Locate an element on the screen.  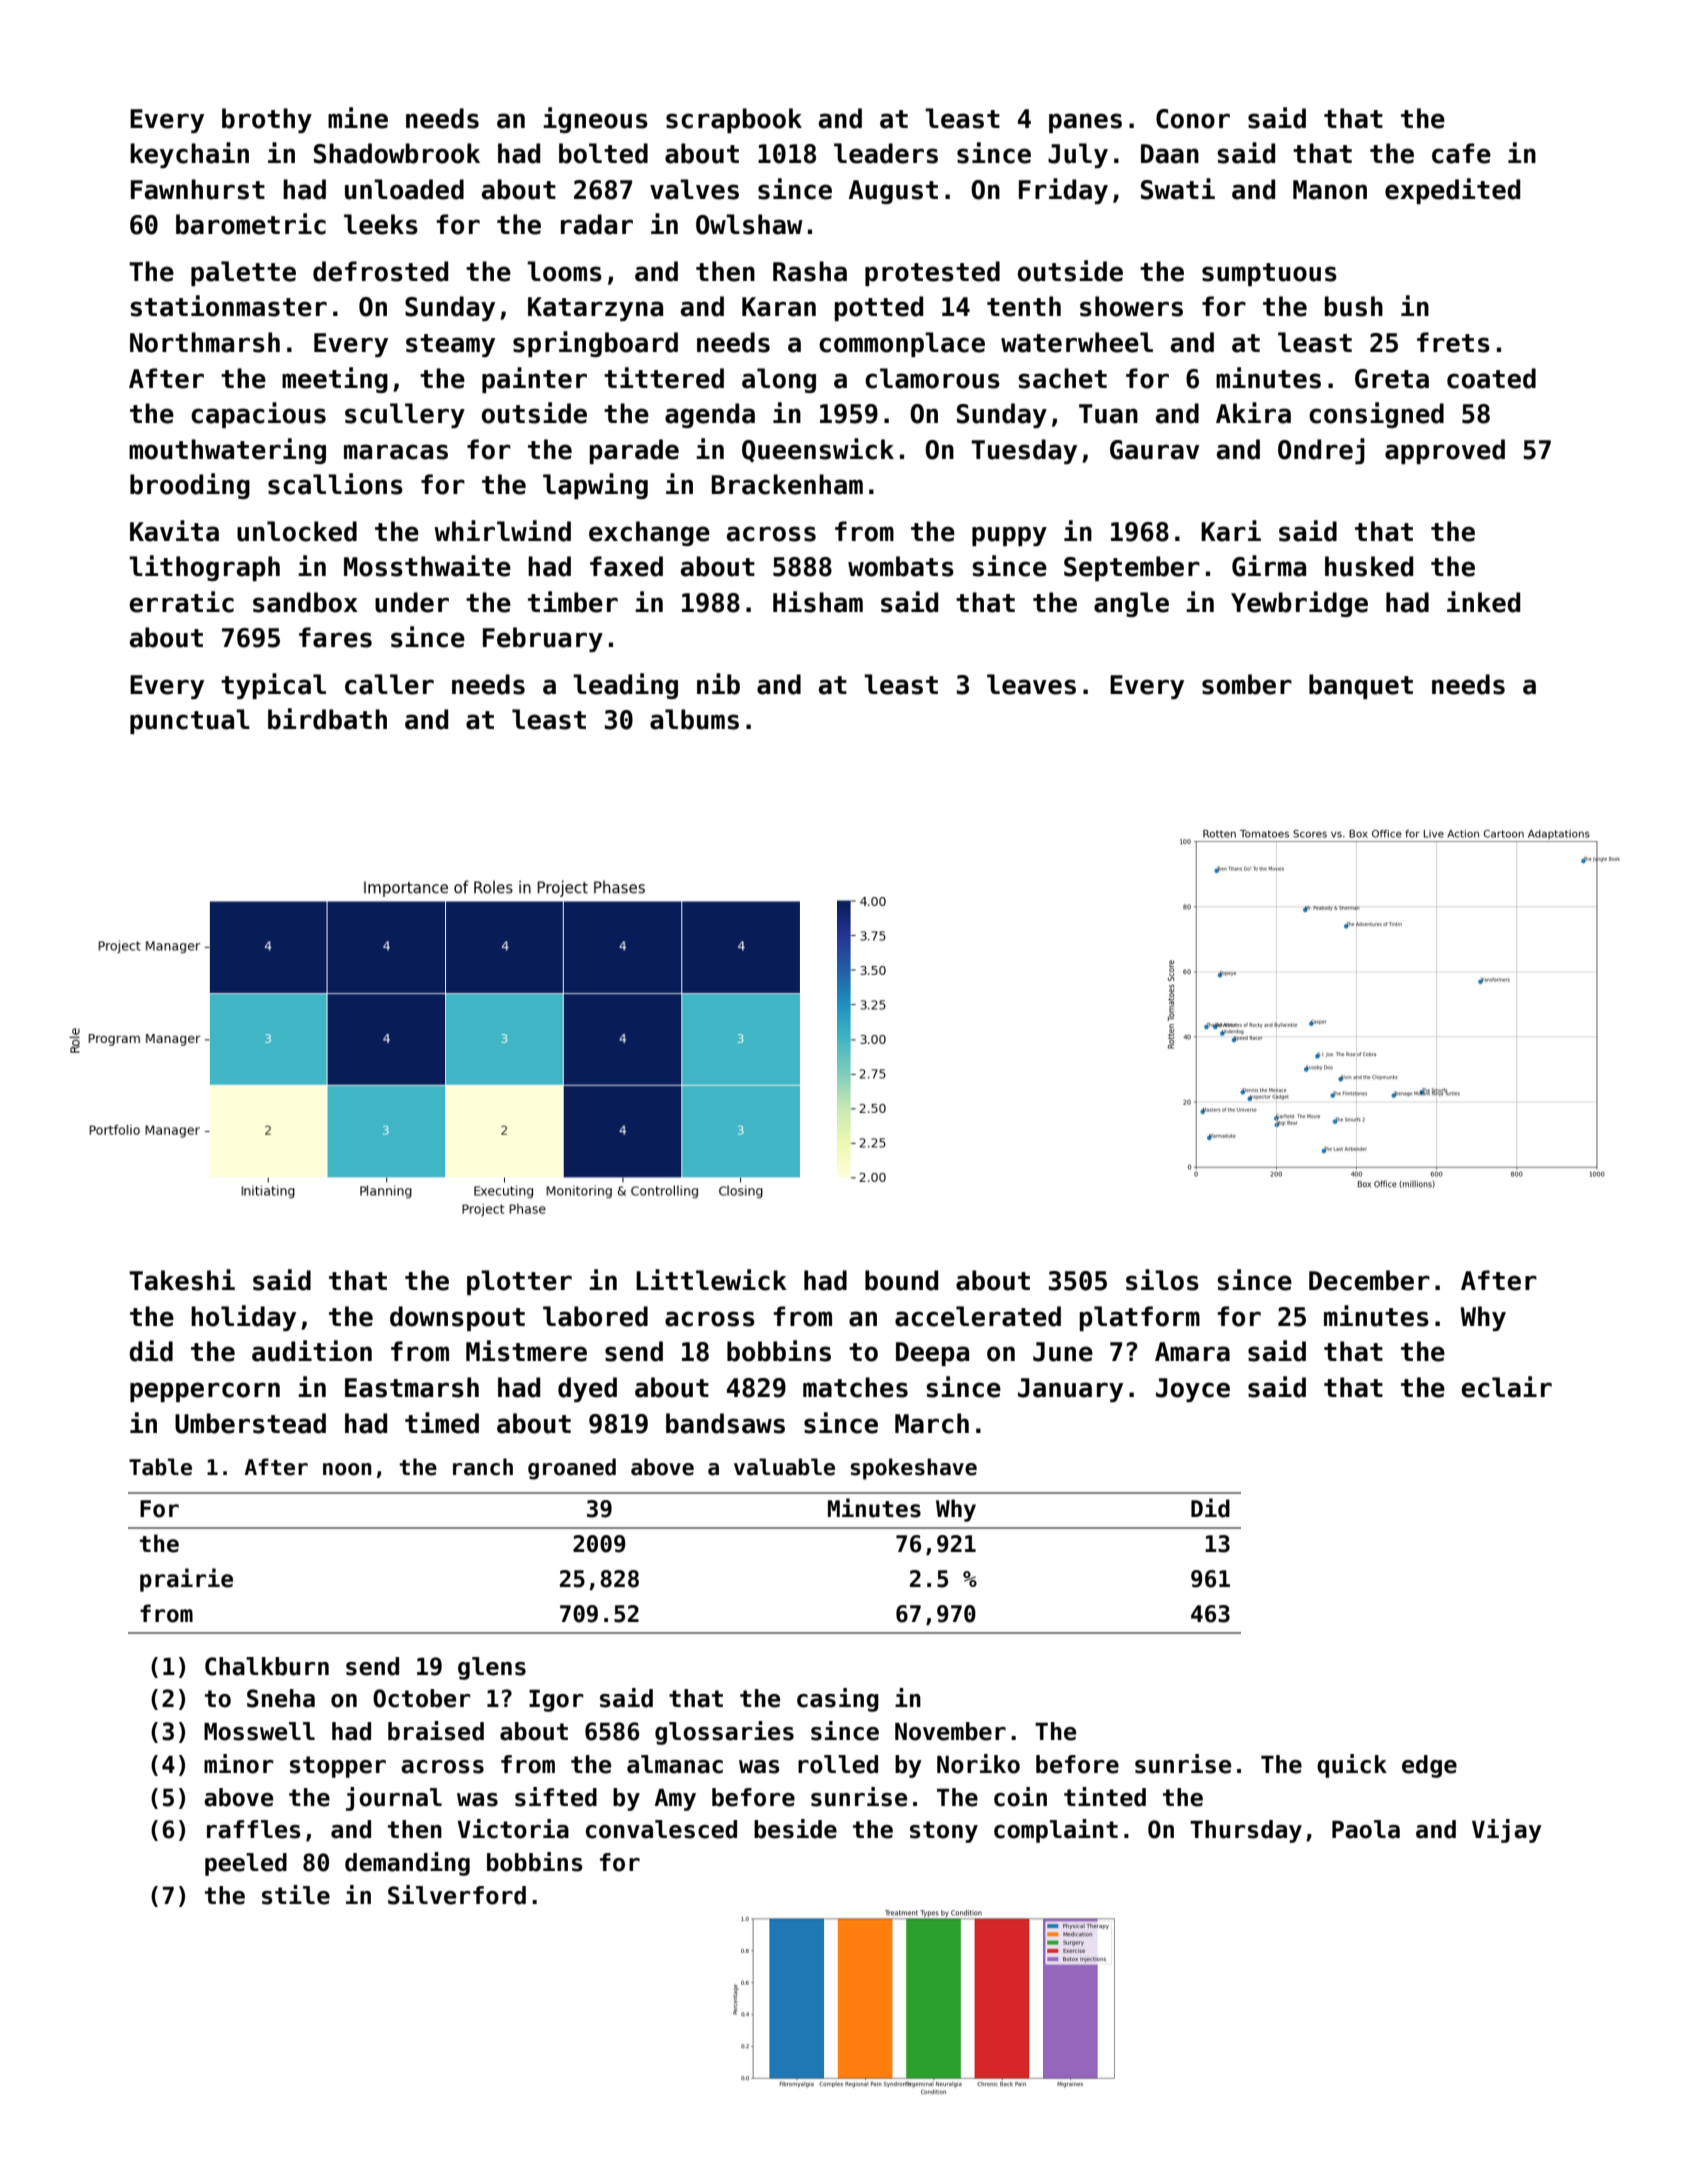
Noriko is located at coordinates (978, 1764).
